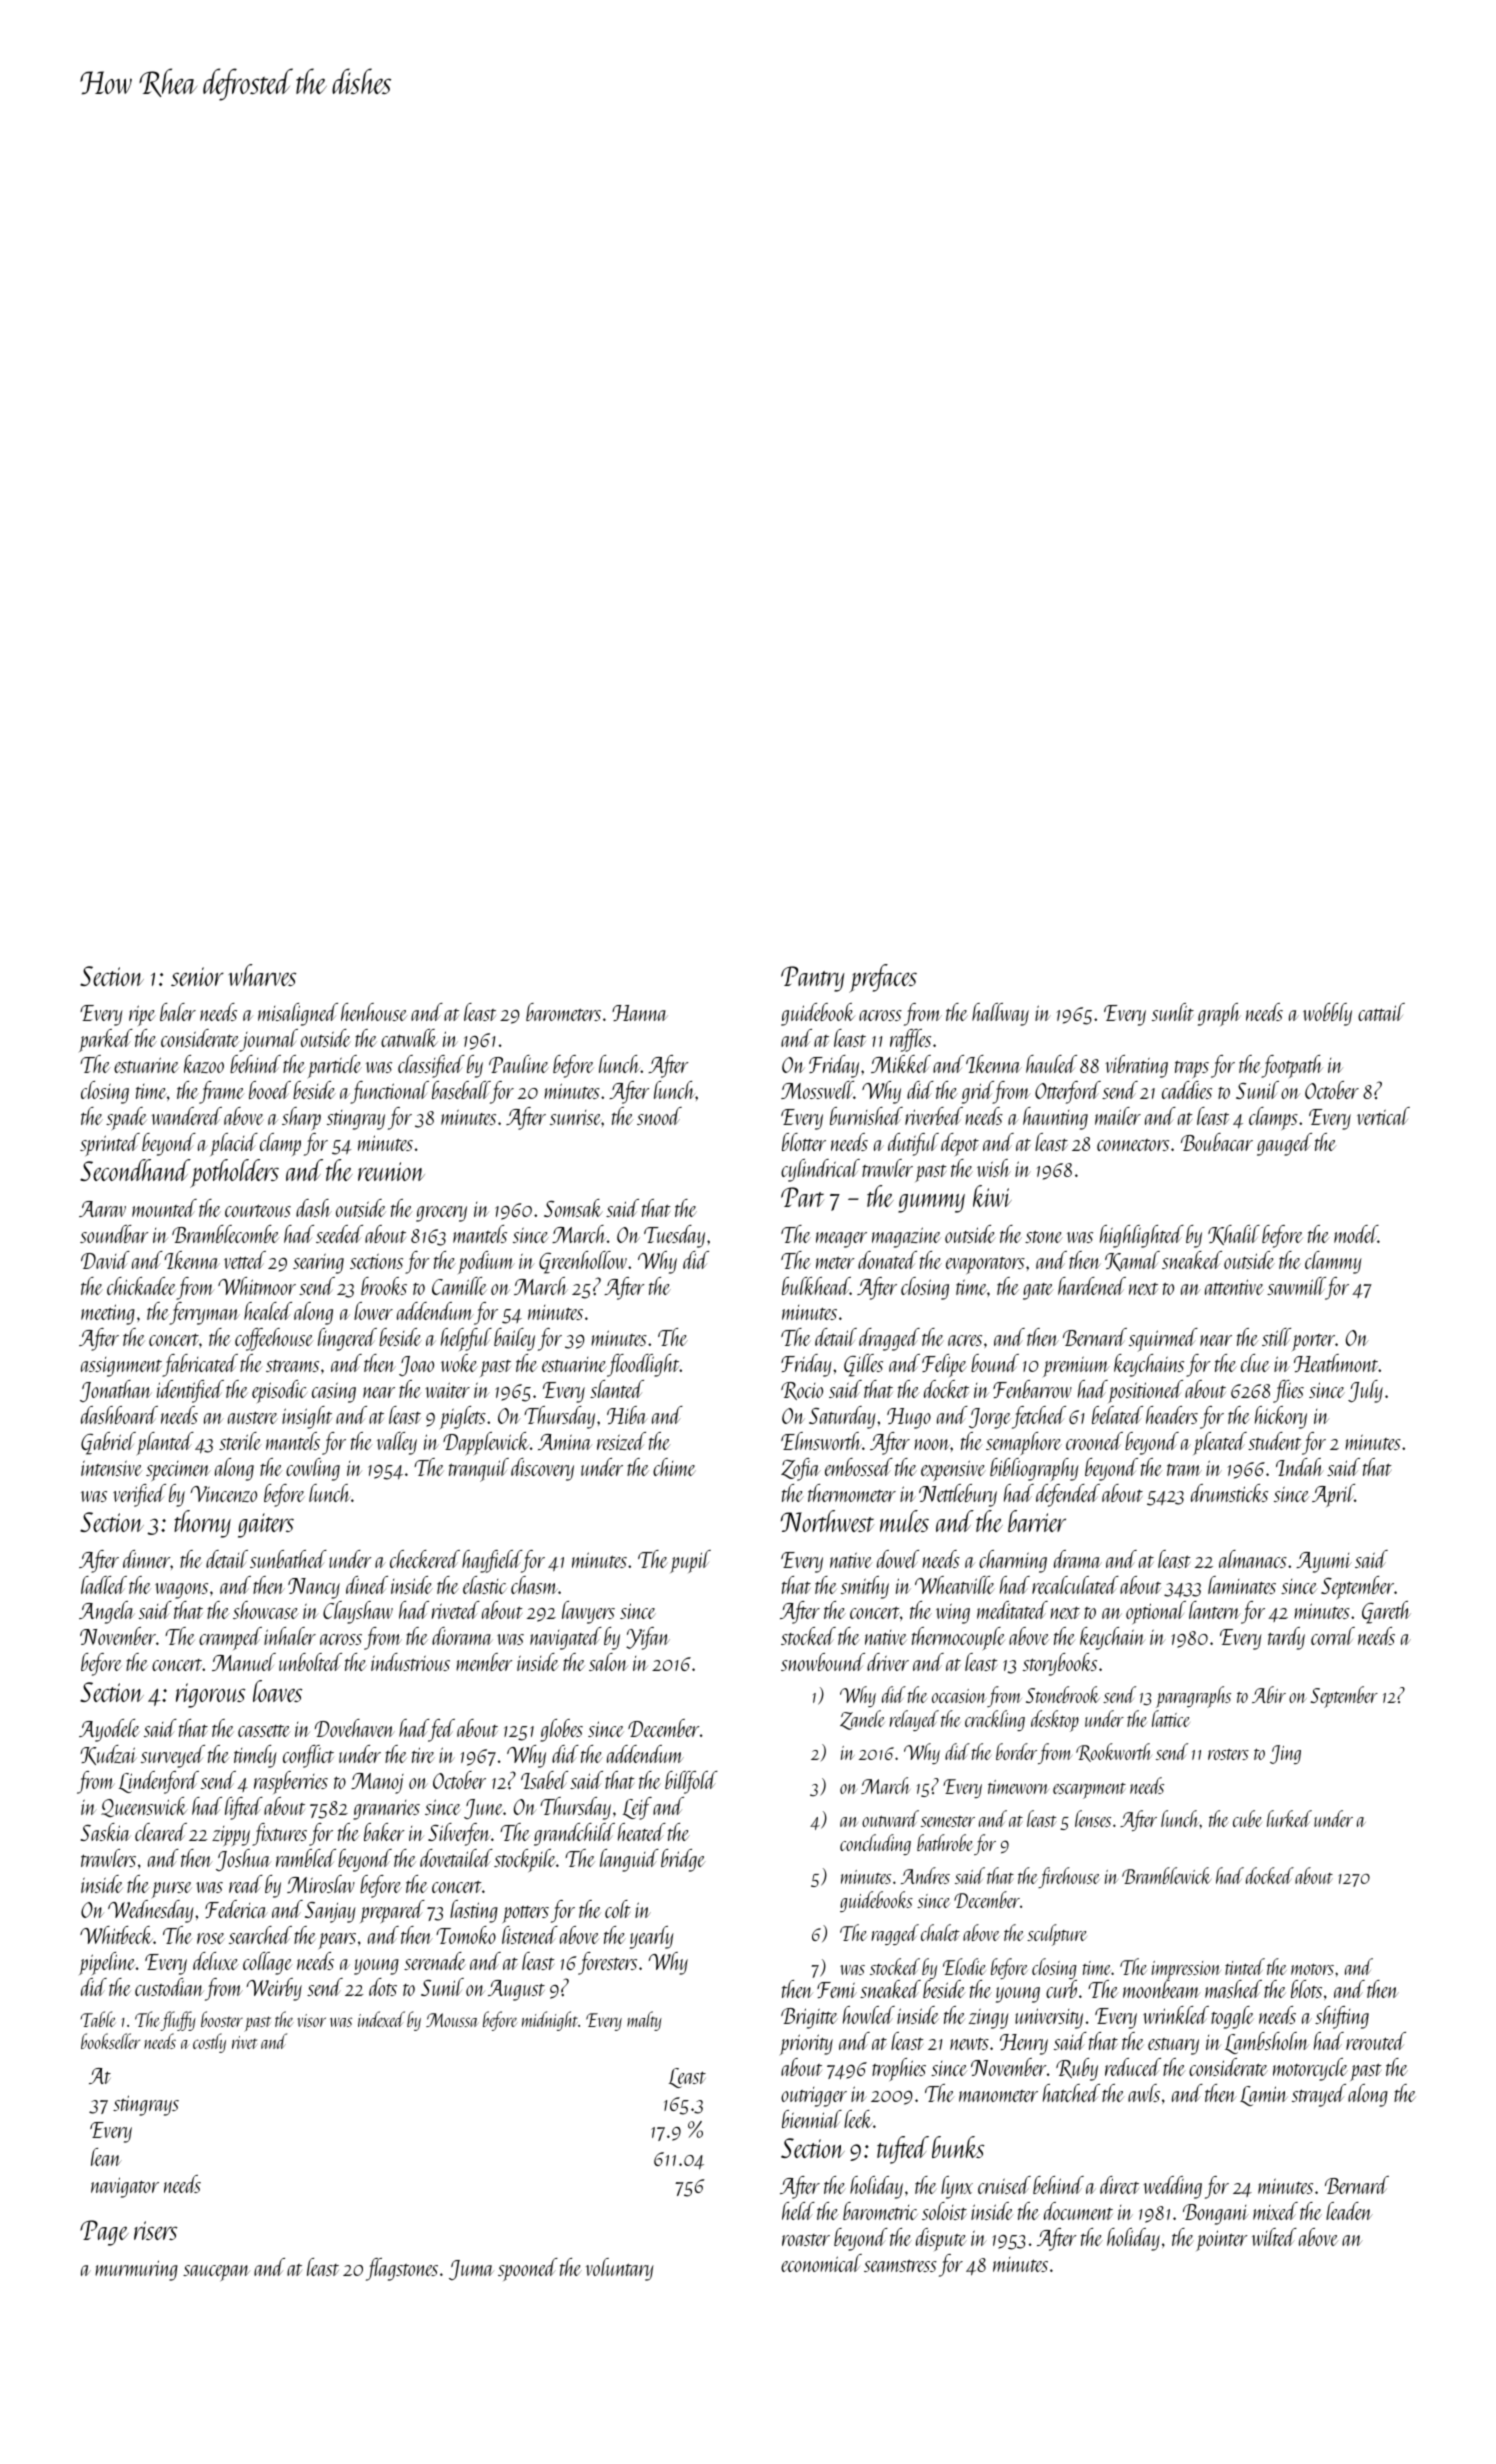  Describe the element at coordinates (813, 979) in the screenshot. I see `Pantry` at that location.
